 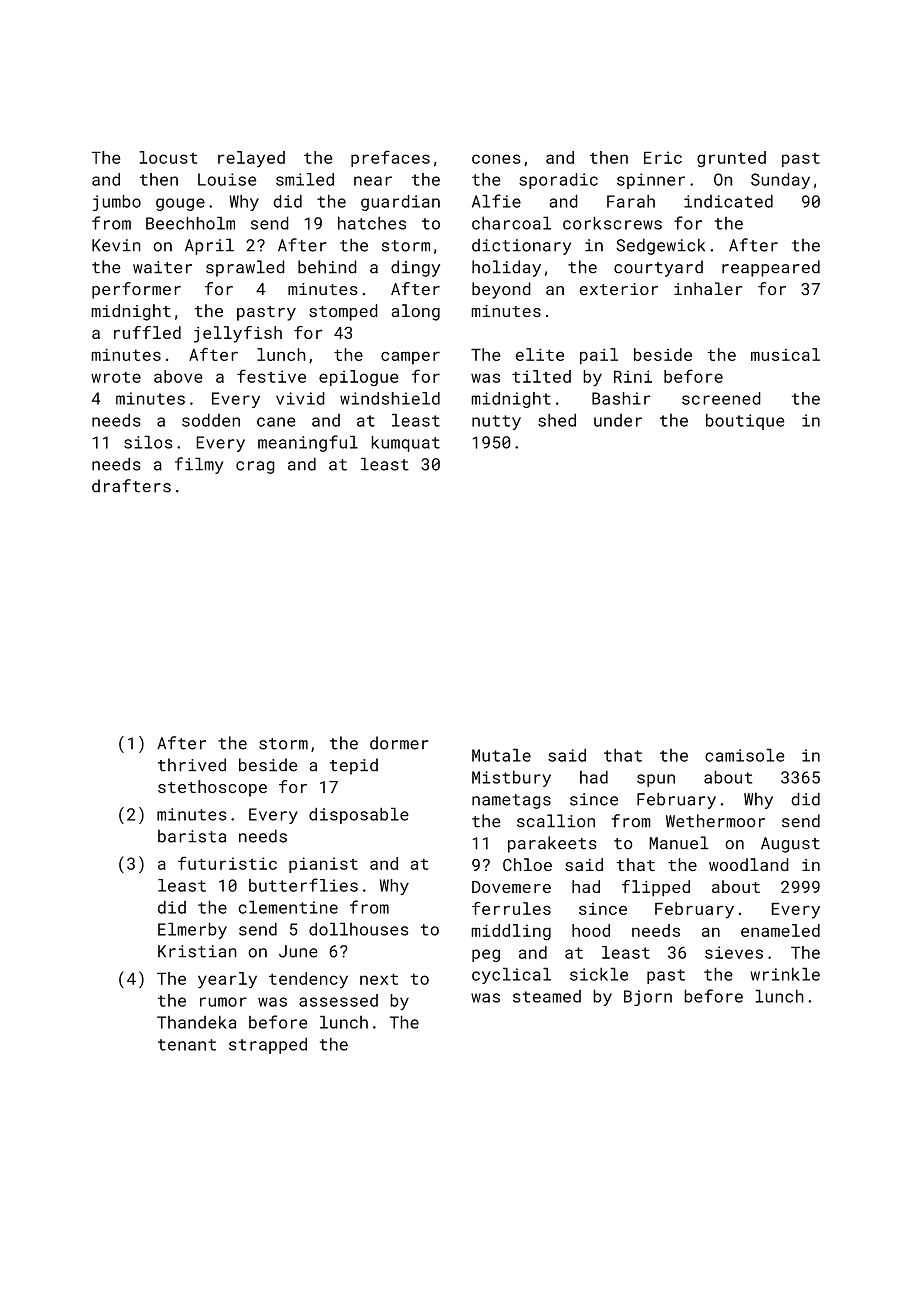 What do you see at coordinates (415, 268) in the screenshot?
I see `dingy` at bounding box center [415, 268].
